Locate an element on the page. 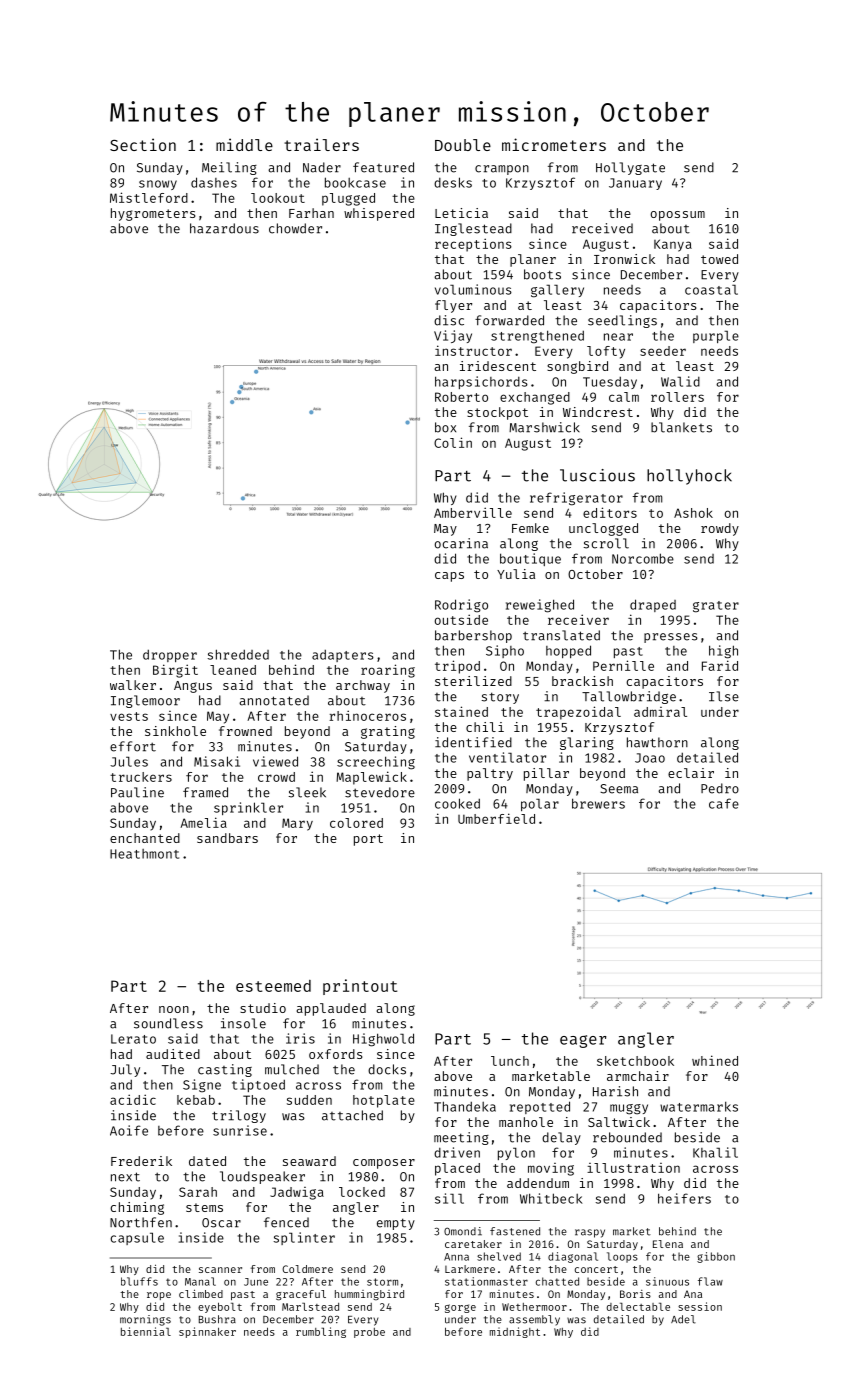  printout is located at coordinates (360, 987).
